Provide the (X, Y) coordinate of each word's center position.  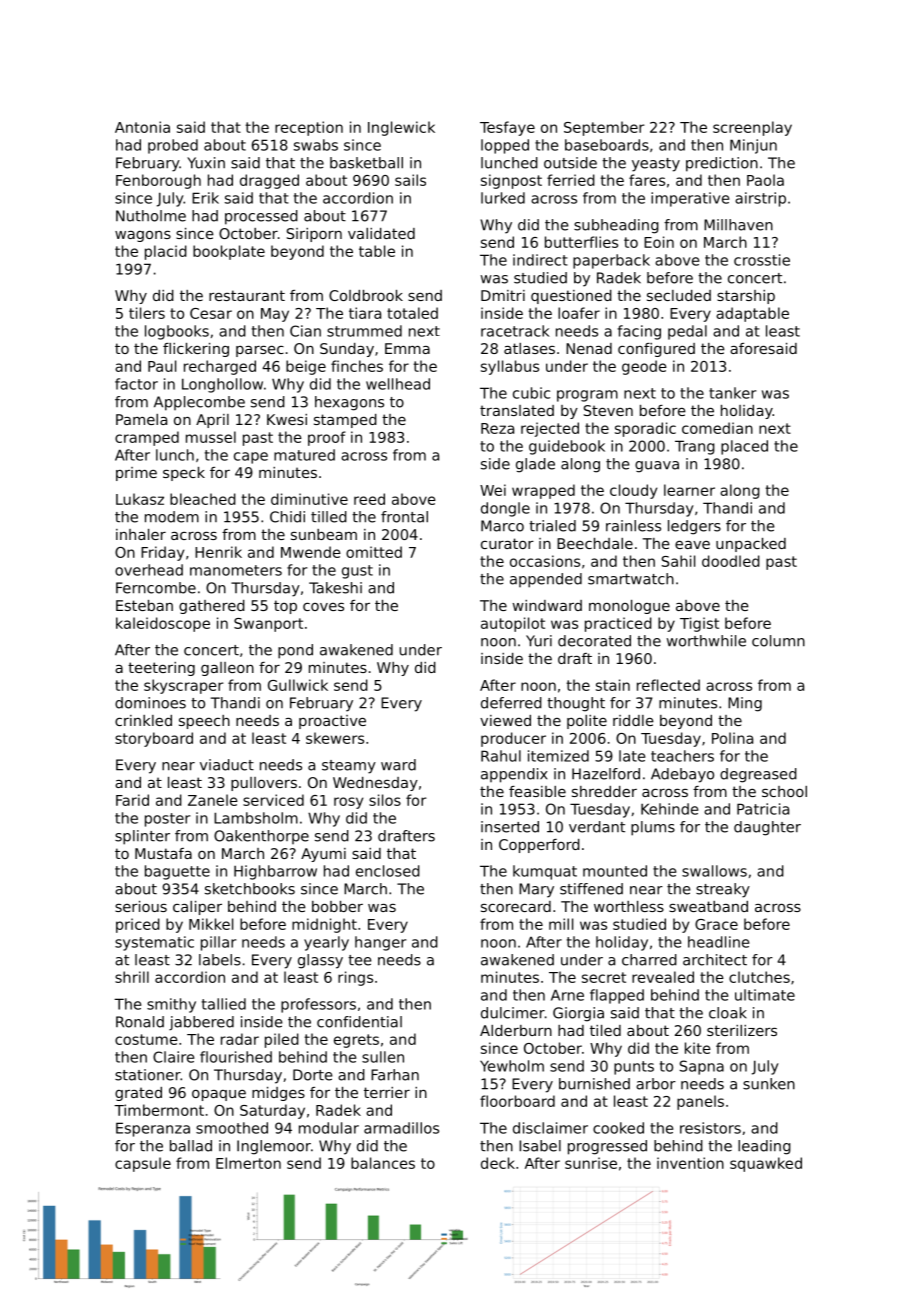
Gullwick (298, 685)
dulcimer (513, 1013)
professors (318, 1005)
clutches (759, 977)
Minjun (753, 146)
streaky (723, 890)
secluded (679, 295)
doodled (731, 561)
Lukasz (140, 499)
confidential (359, 1022)
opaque (219, 1095)
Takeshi (335, 588)
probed (173, 146)
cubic (531, 393)
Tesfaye (507, 128)
